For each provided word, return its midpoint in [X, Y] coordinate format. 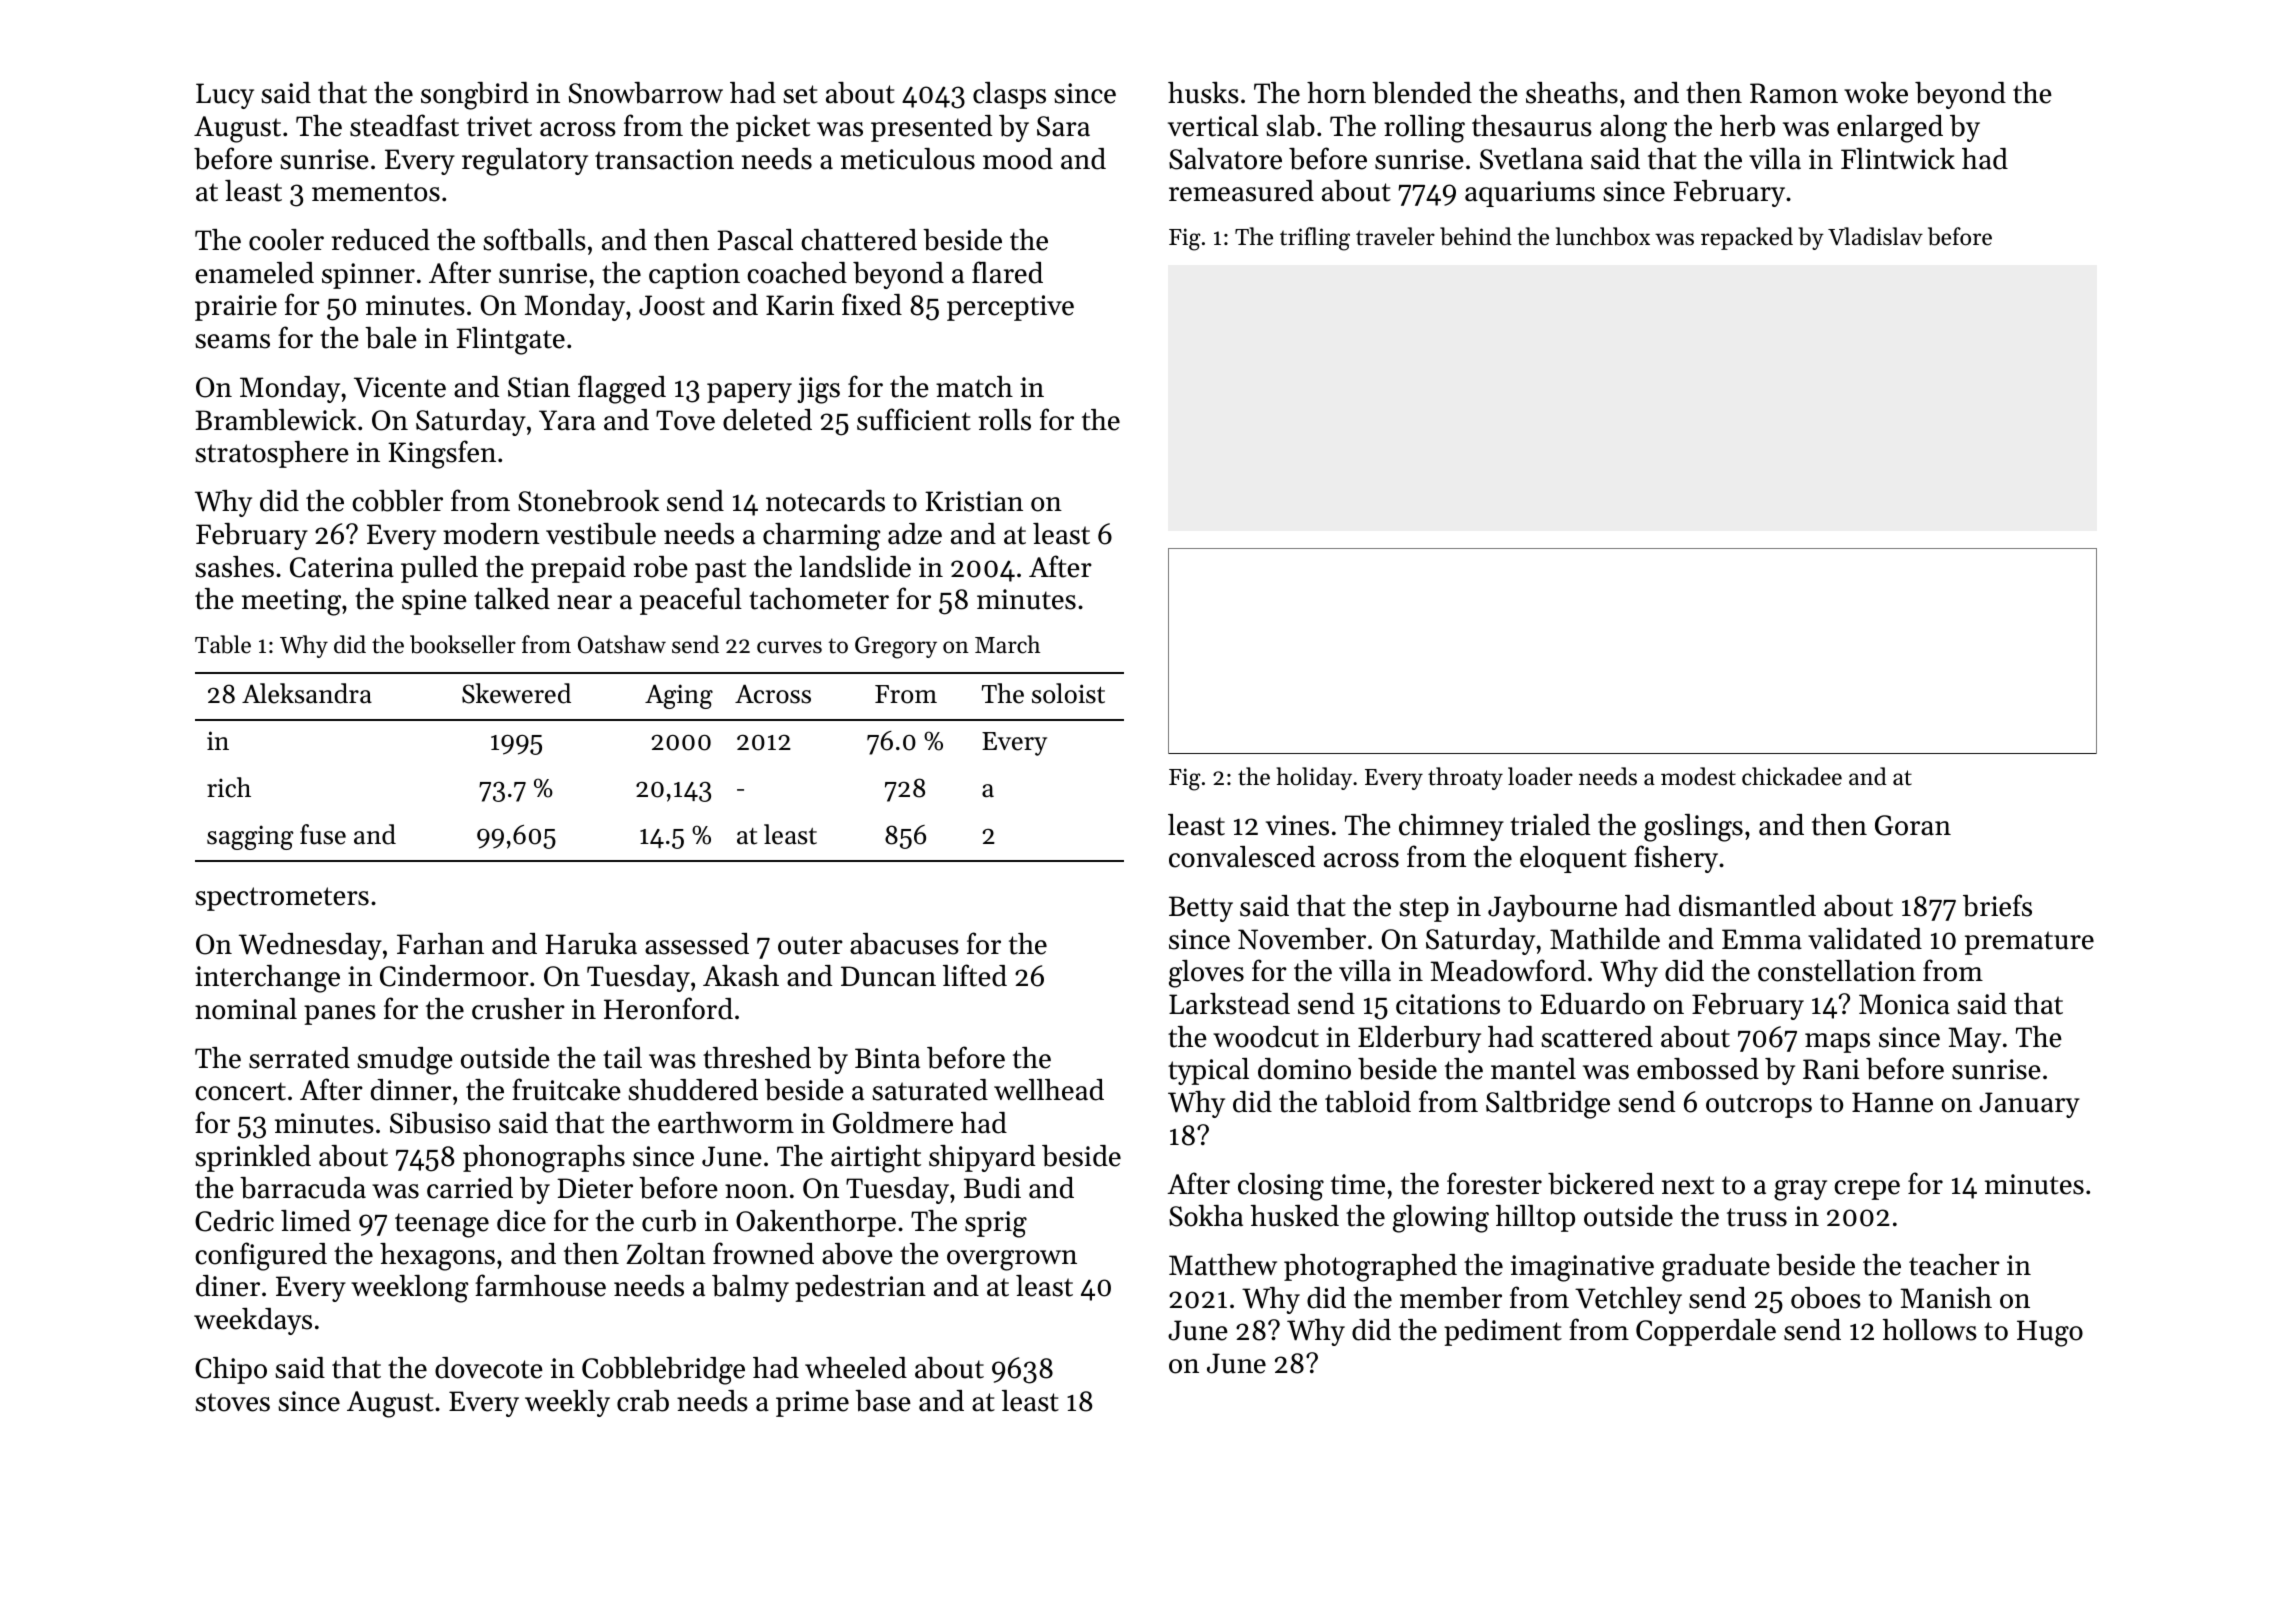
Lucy [225, 96]
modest [1698, 776]
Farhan [440, 944]
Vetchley [1628, 1300]
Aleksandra [307, 693]
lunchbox [1603, 236]
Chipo [231, 1370]
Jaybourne [1552, 908]
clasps [1009, 95]
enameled [254, 273]
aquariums [1530, 194]
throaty [1465, 778]
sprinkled [253, 1158]
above [857, 1254]
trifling [1315, 239]
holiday [1314, 778]
